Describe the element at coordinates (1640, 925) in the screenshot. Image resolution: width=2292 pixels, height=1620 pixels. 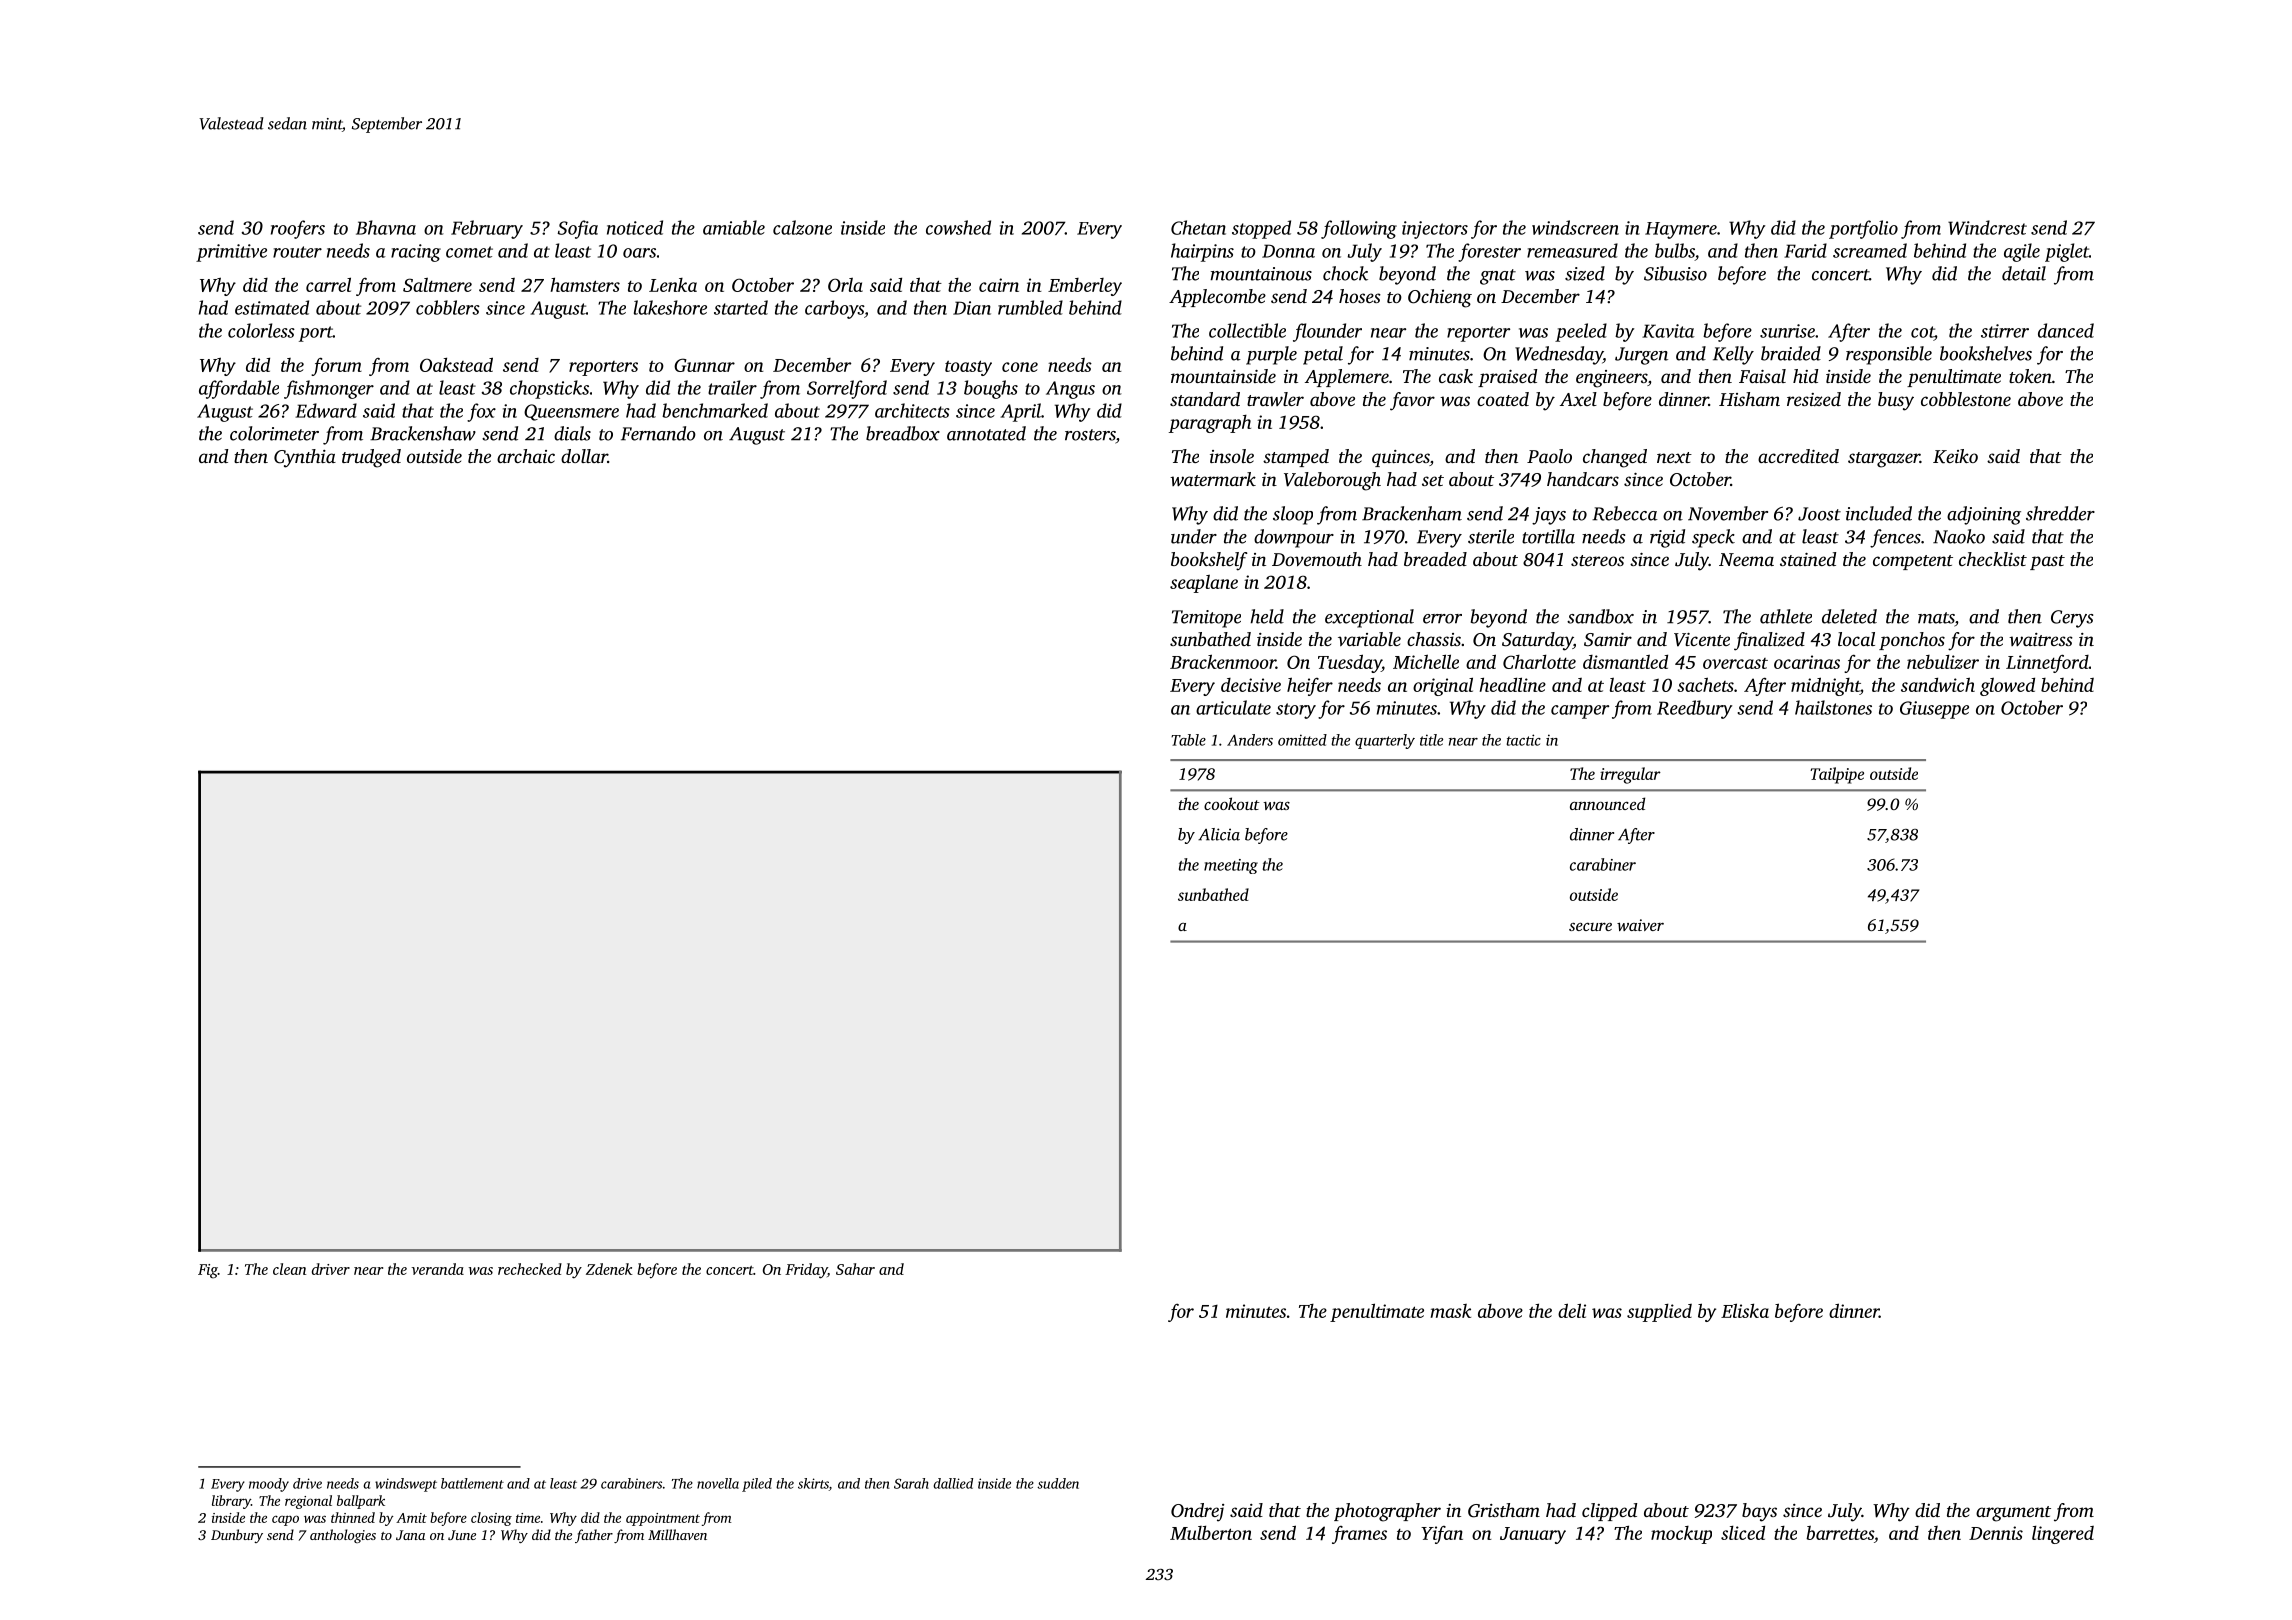
I see `waiver` at that location.
